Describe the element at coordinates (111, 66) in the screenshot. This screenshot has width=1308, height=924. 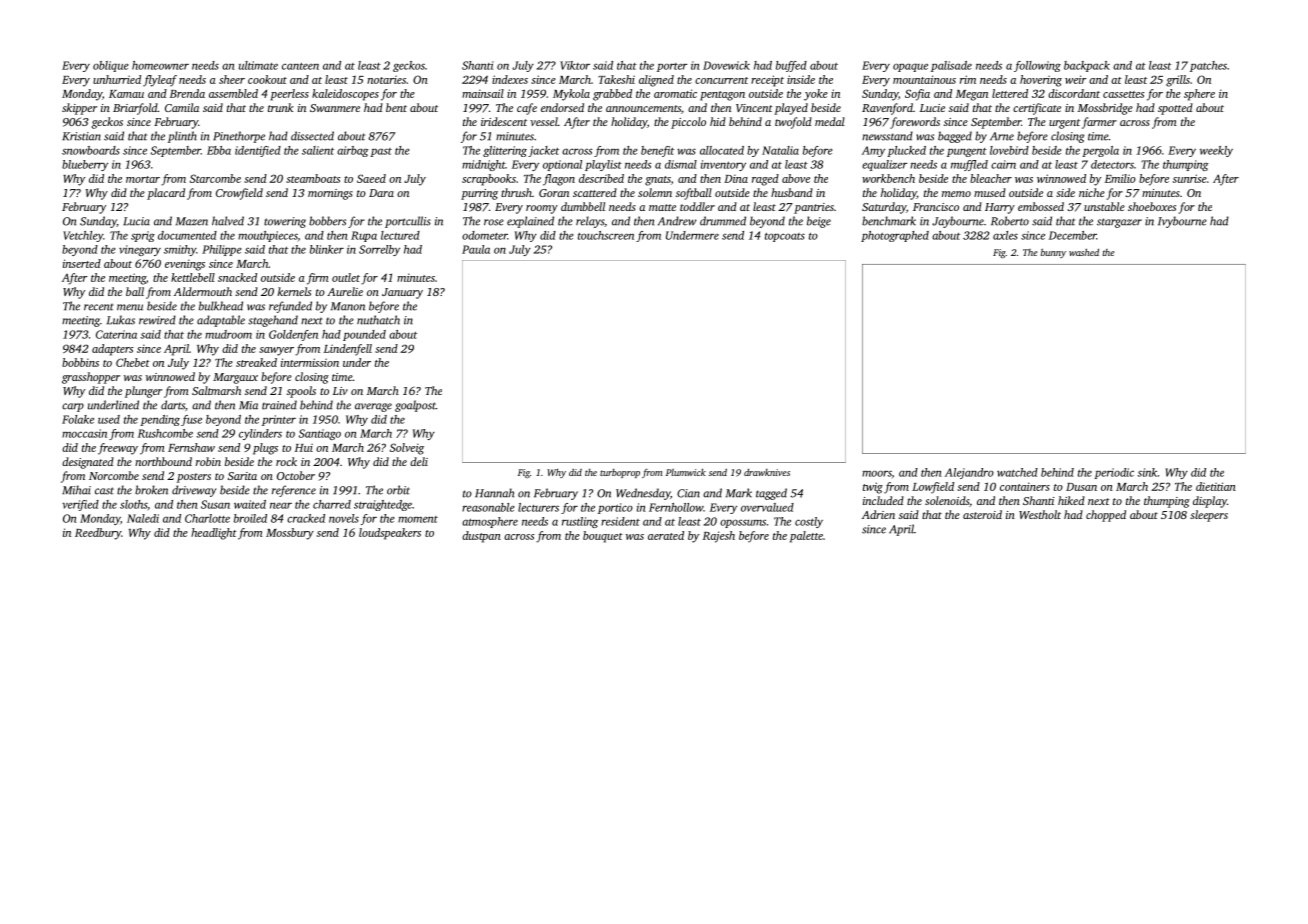
I see `oblique` at that location.
